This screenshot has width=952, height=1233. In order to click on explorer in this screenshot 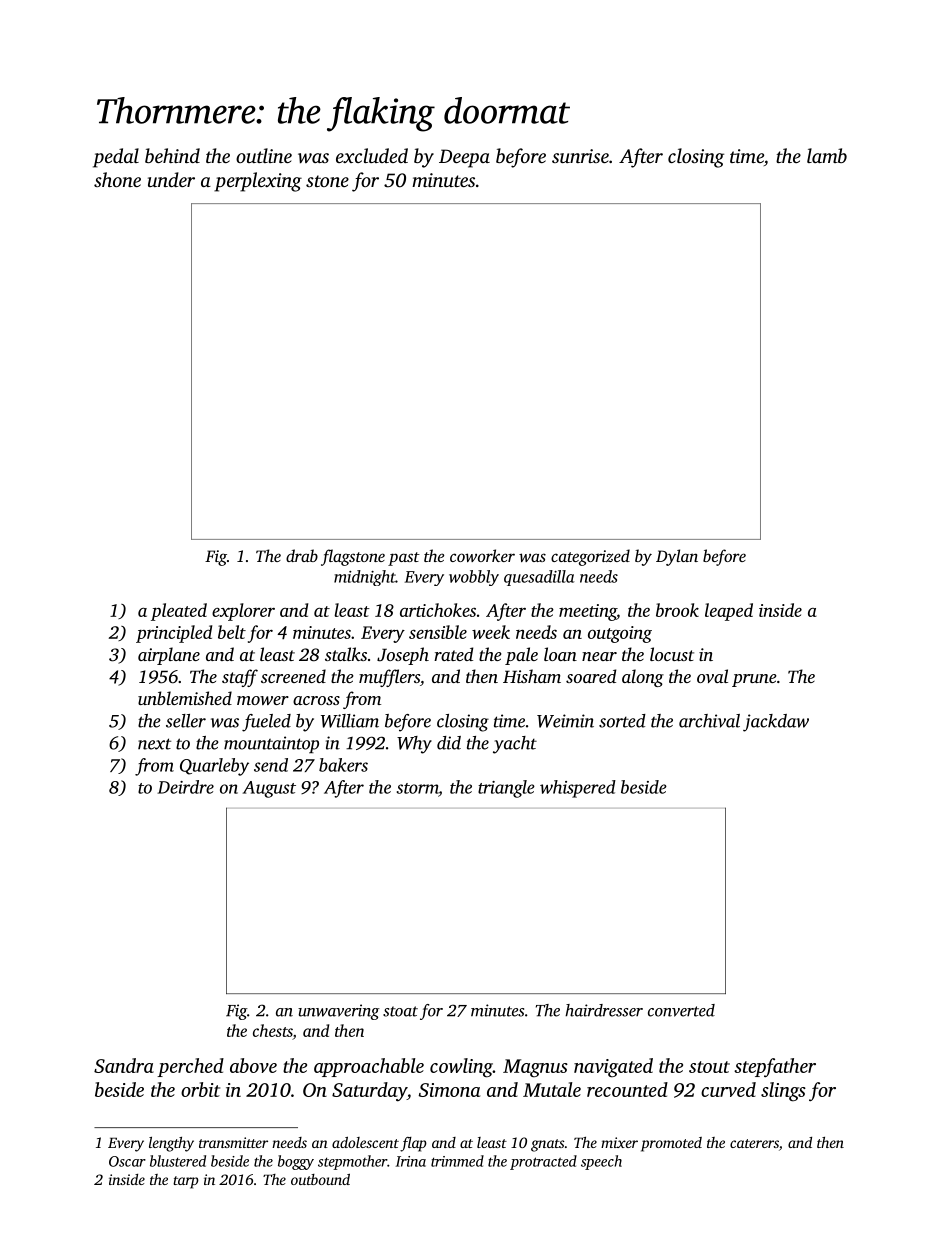, I will do `click(243, 612)`.
